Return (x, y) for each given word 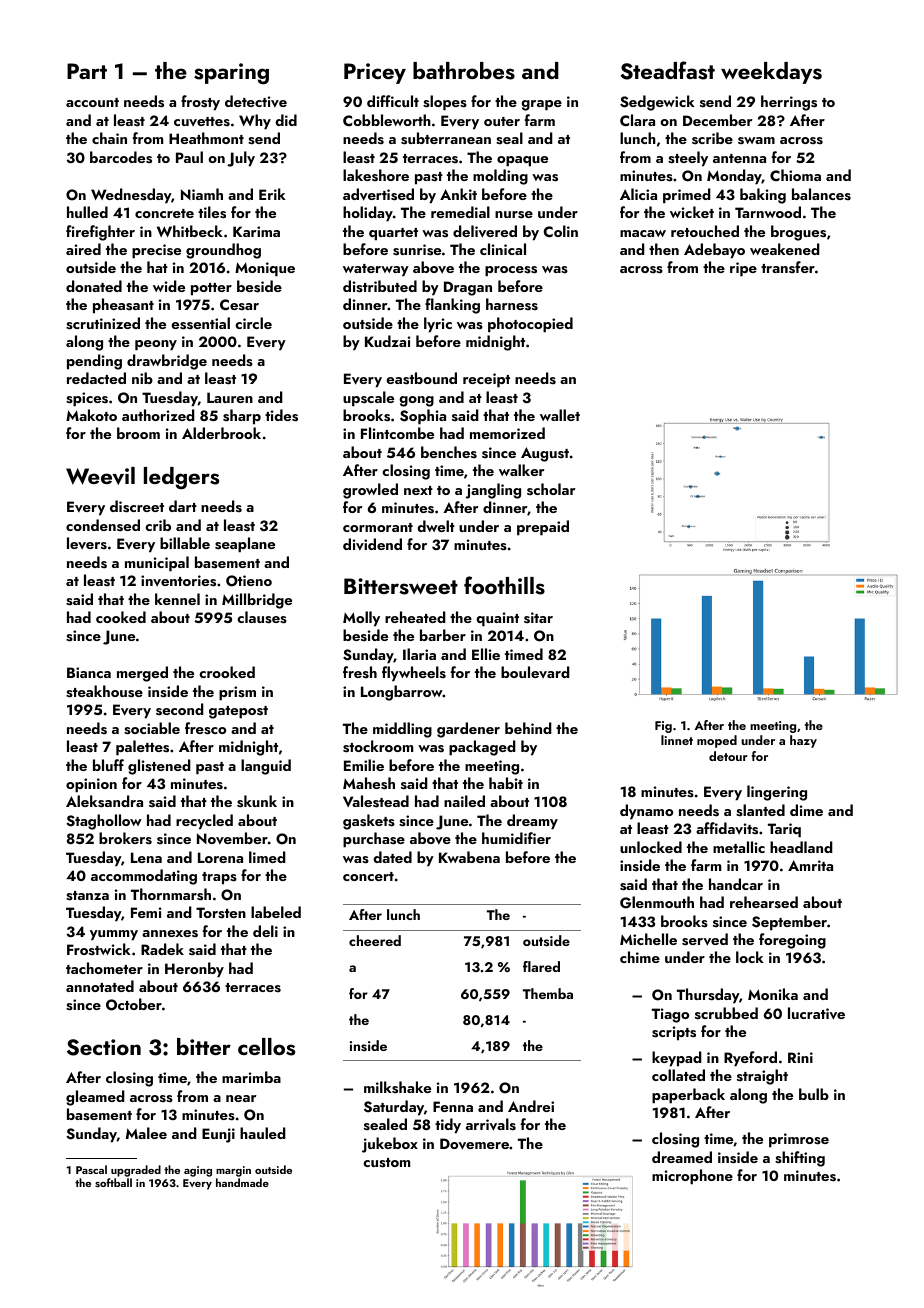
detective (256, 101)
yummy (114, 935)
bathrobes (464, 71)
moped (717, 741)
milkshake (397, 1087)
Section (104, 1047)
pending (94, 362)
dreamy (532, 822)
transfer (788, 267)
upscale (368, 399)
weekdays (771, 73)
